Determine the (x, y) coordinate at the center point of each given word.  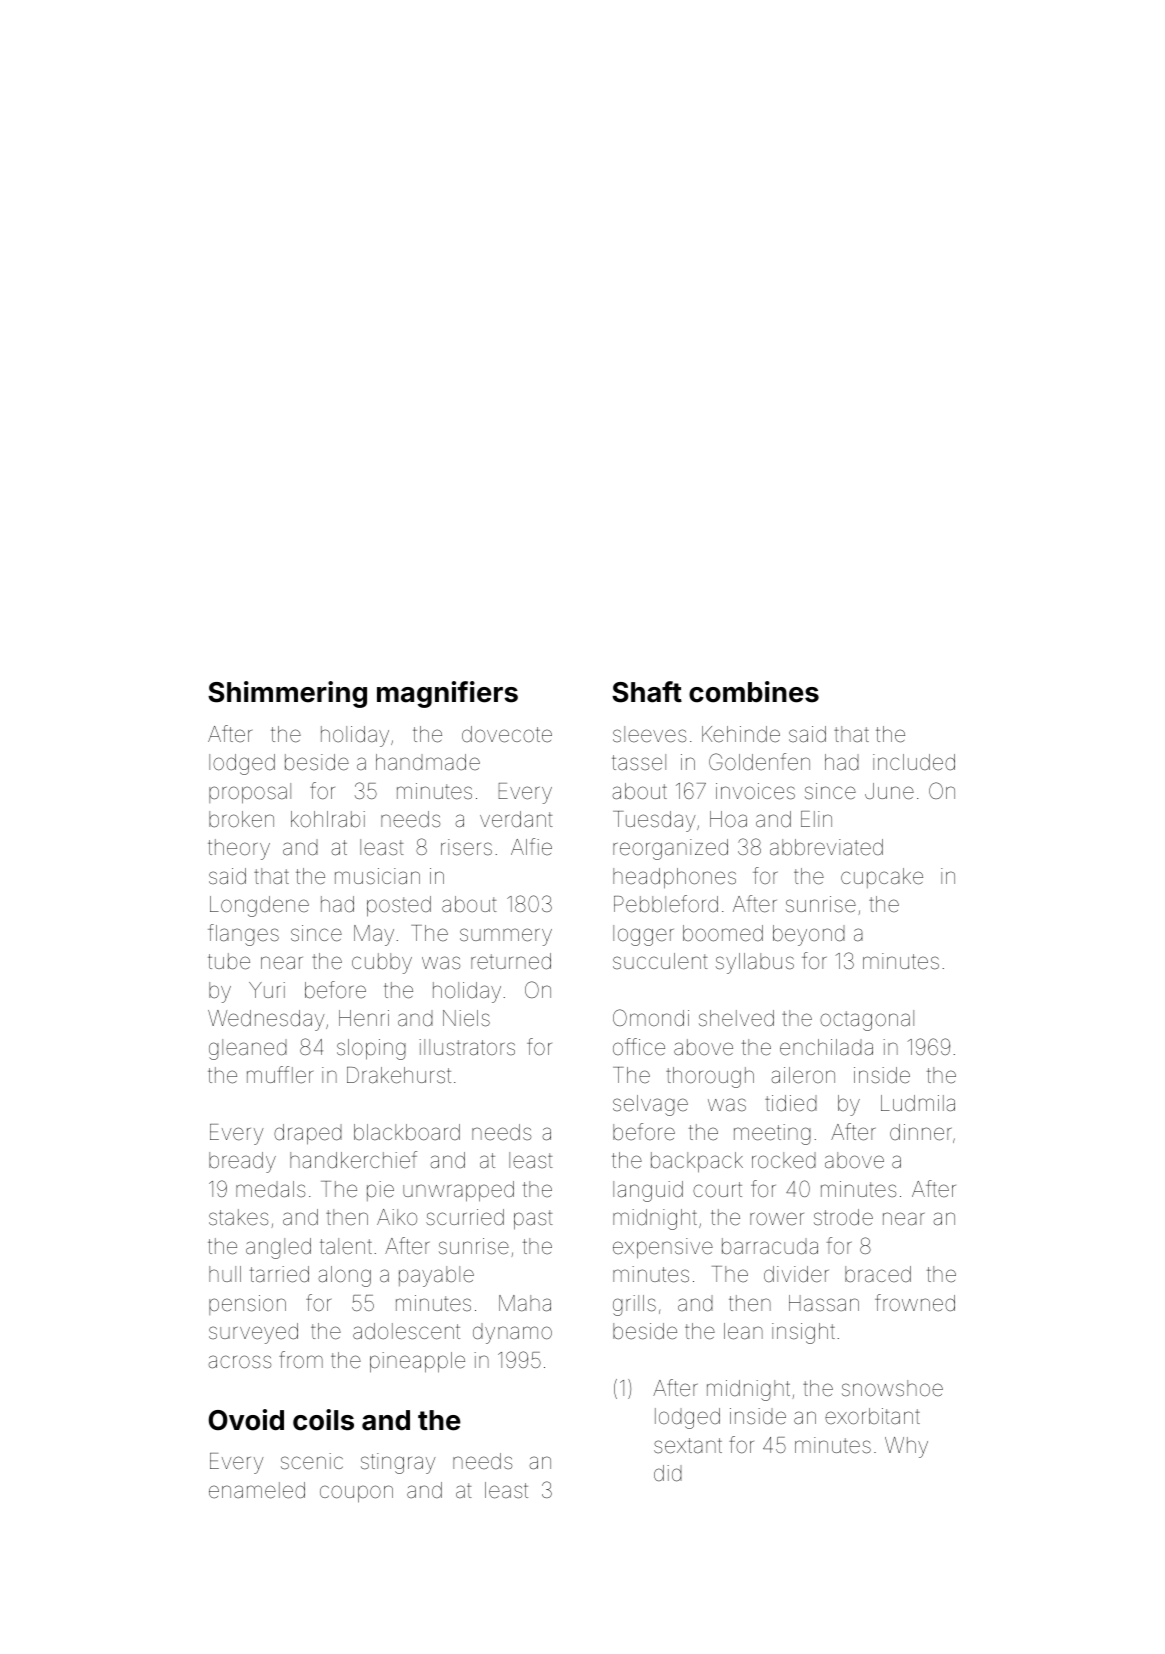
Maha (525, 1303)
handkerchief (353, 1160)
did (668, 1473)
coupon (356, 1494)
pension (247, 1305)
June (889, 791)
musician (377, 876)
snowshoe (892, 1388)
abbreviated (826, 847)
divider (796, 1274)
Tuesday (654, 821)
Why (906, 1447)
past (533, 1220)
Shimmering (287, 694)
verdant (516, 819)
